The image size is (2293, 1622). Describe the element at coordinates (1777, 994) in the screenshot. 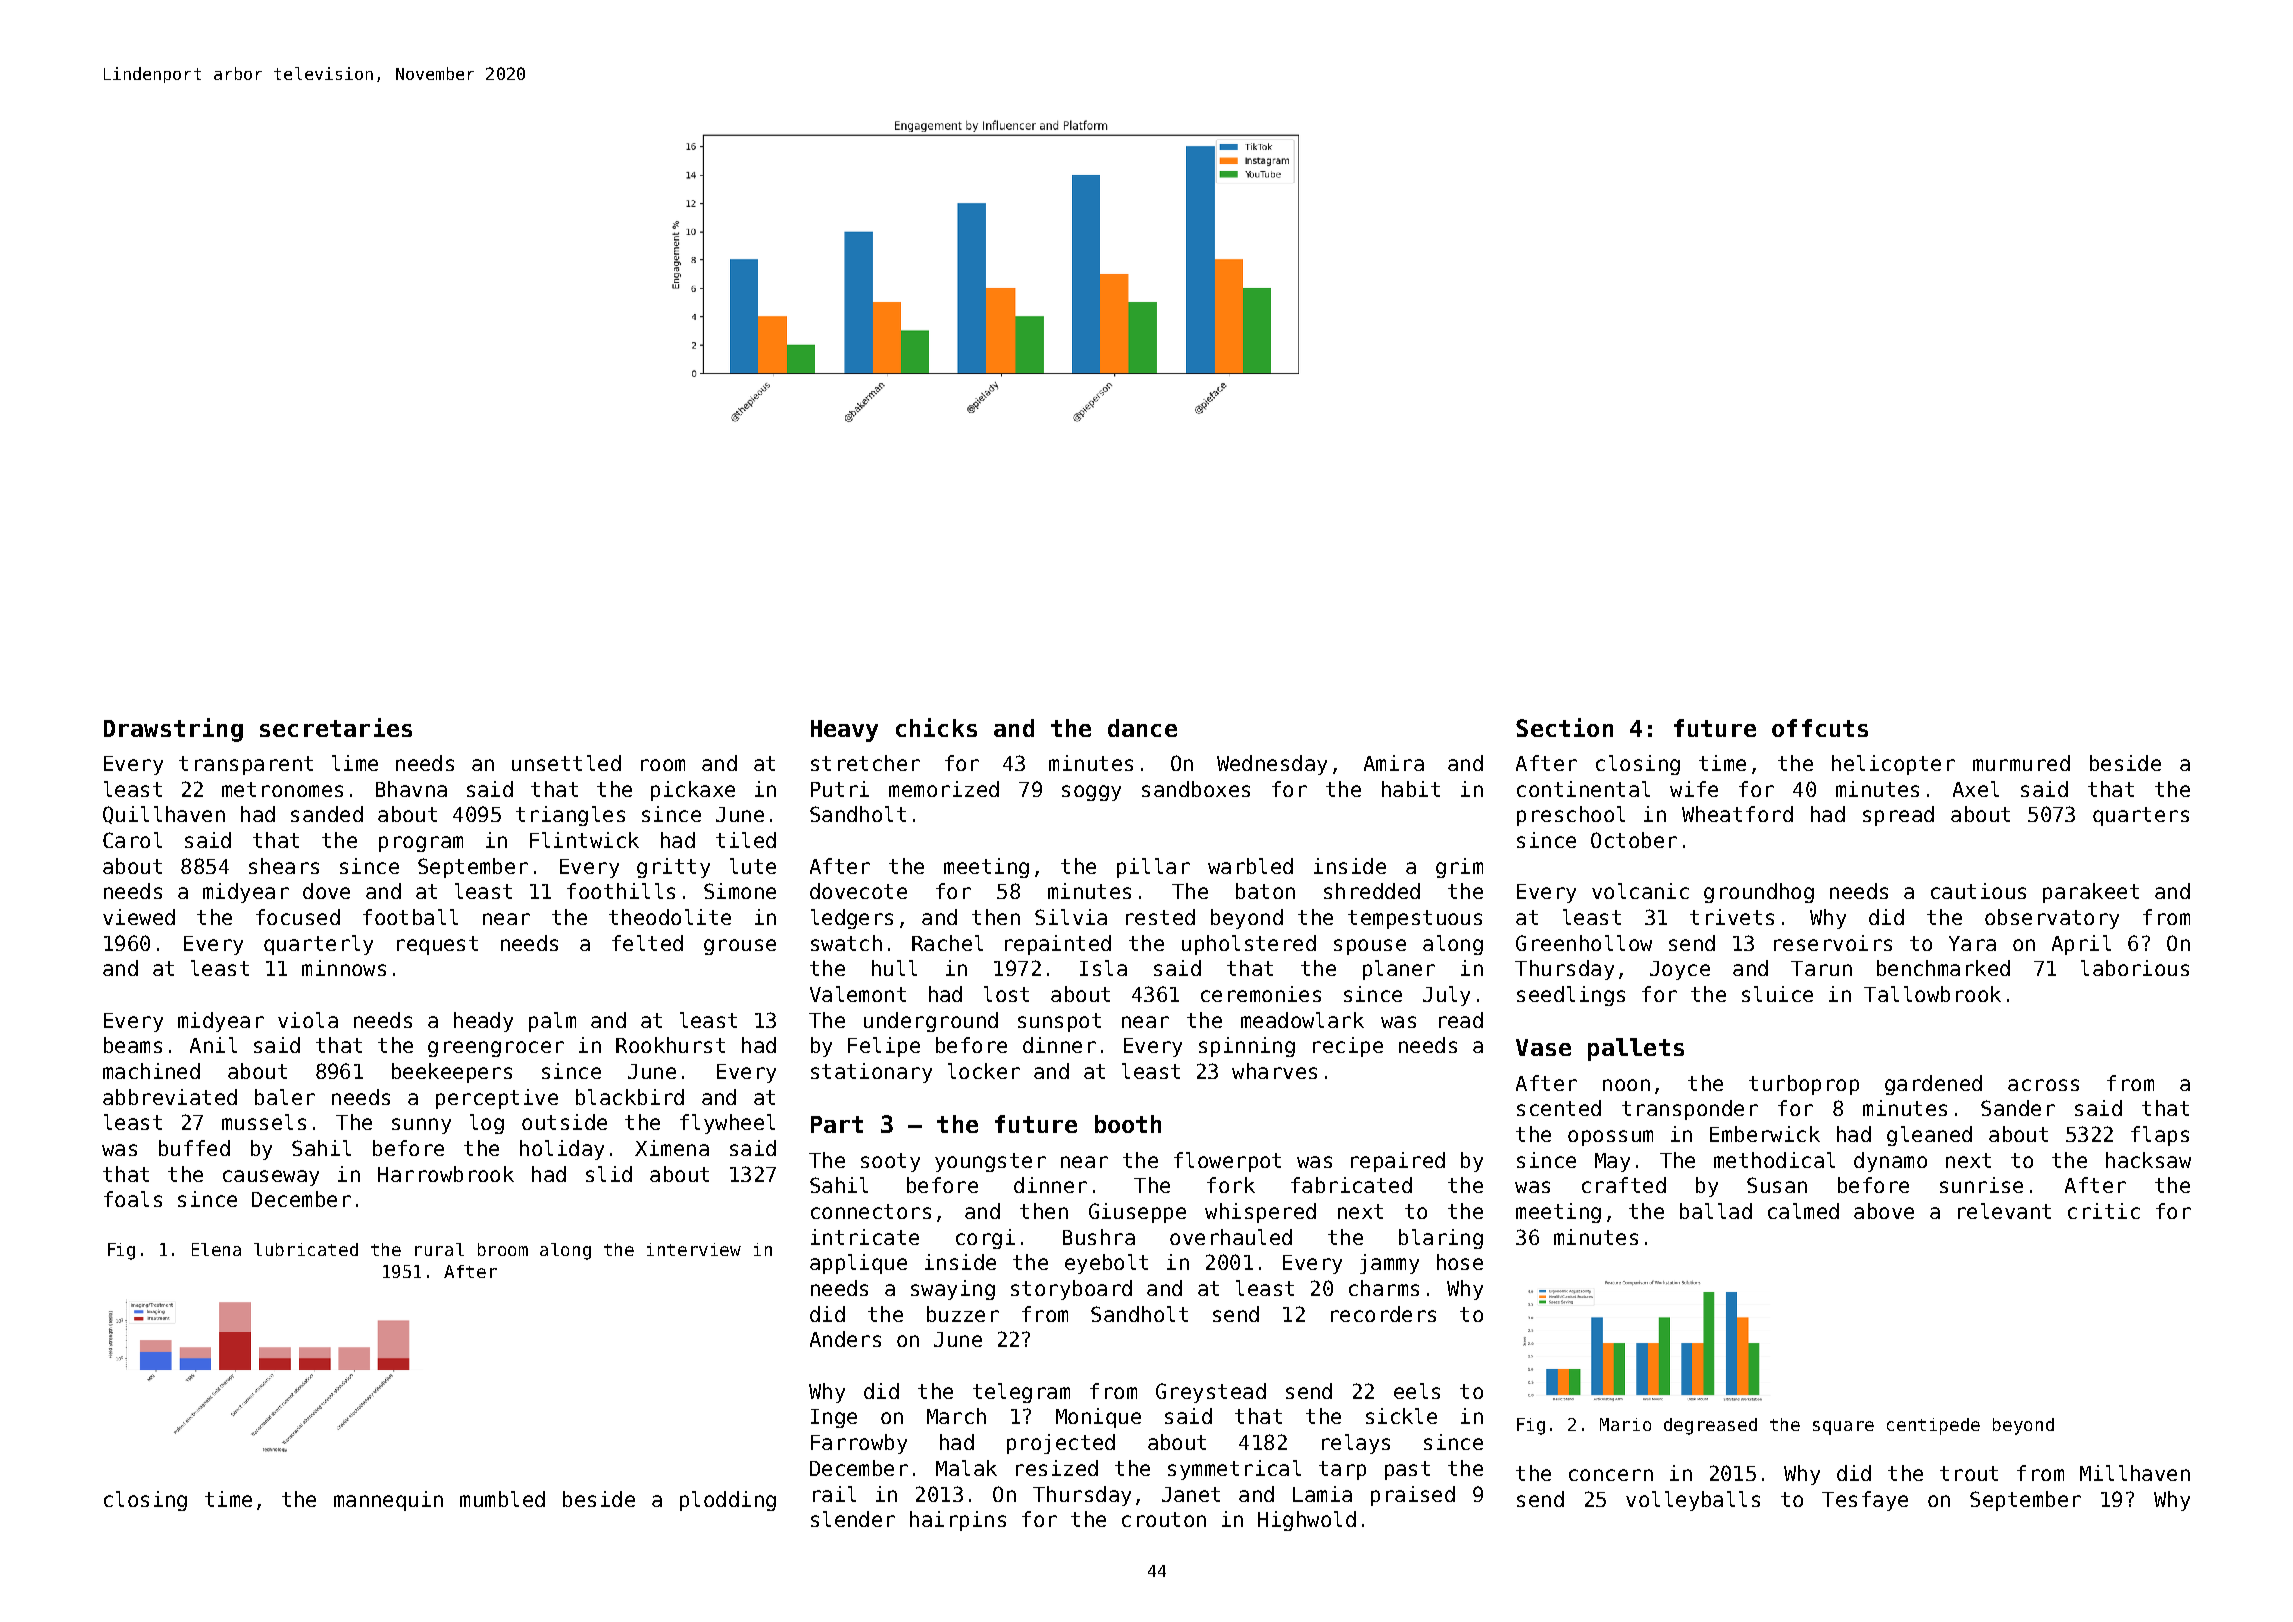

I see `sluice` at that location.
